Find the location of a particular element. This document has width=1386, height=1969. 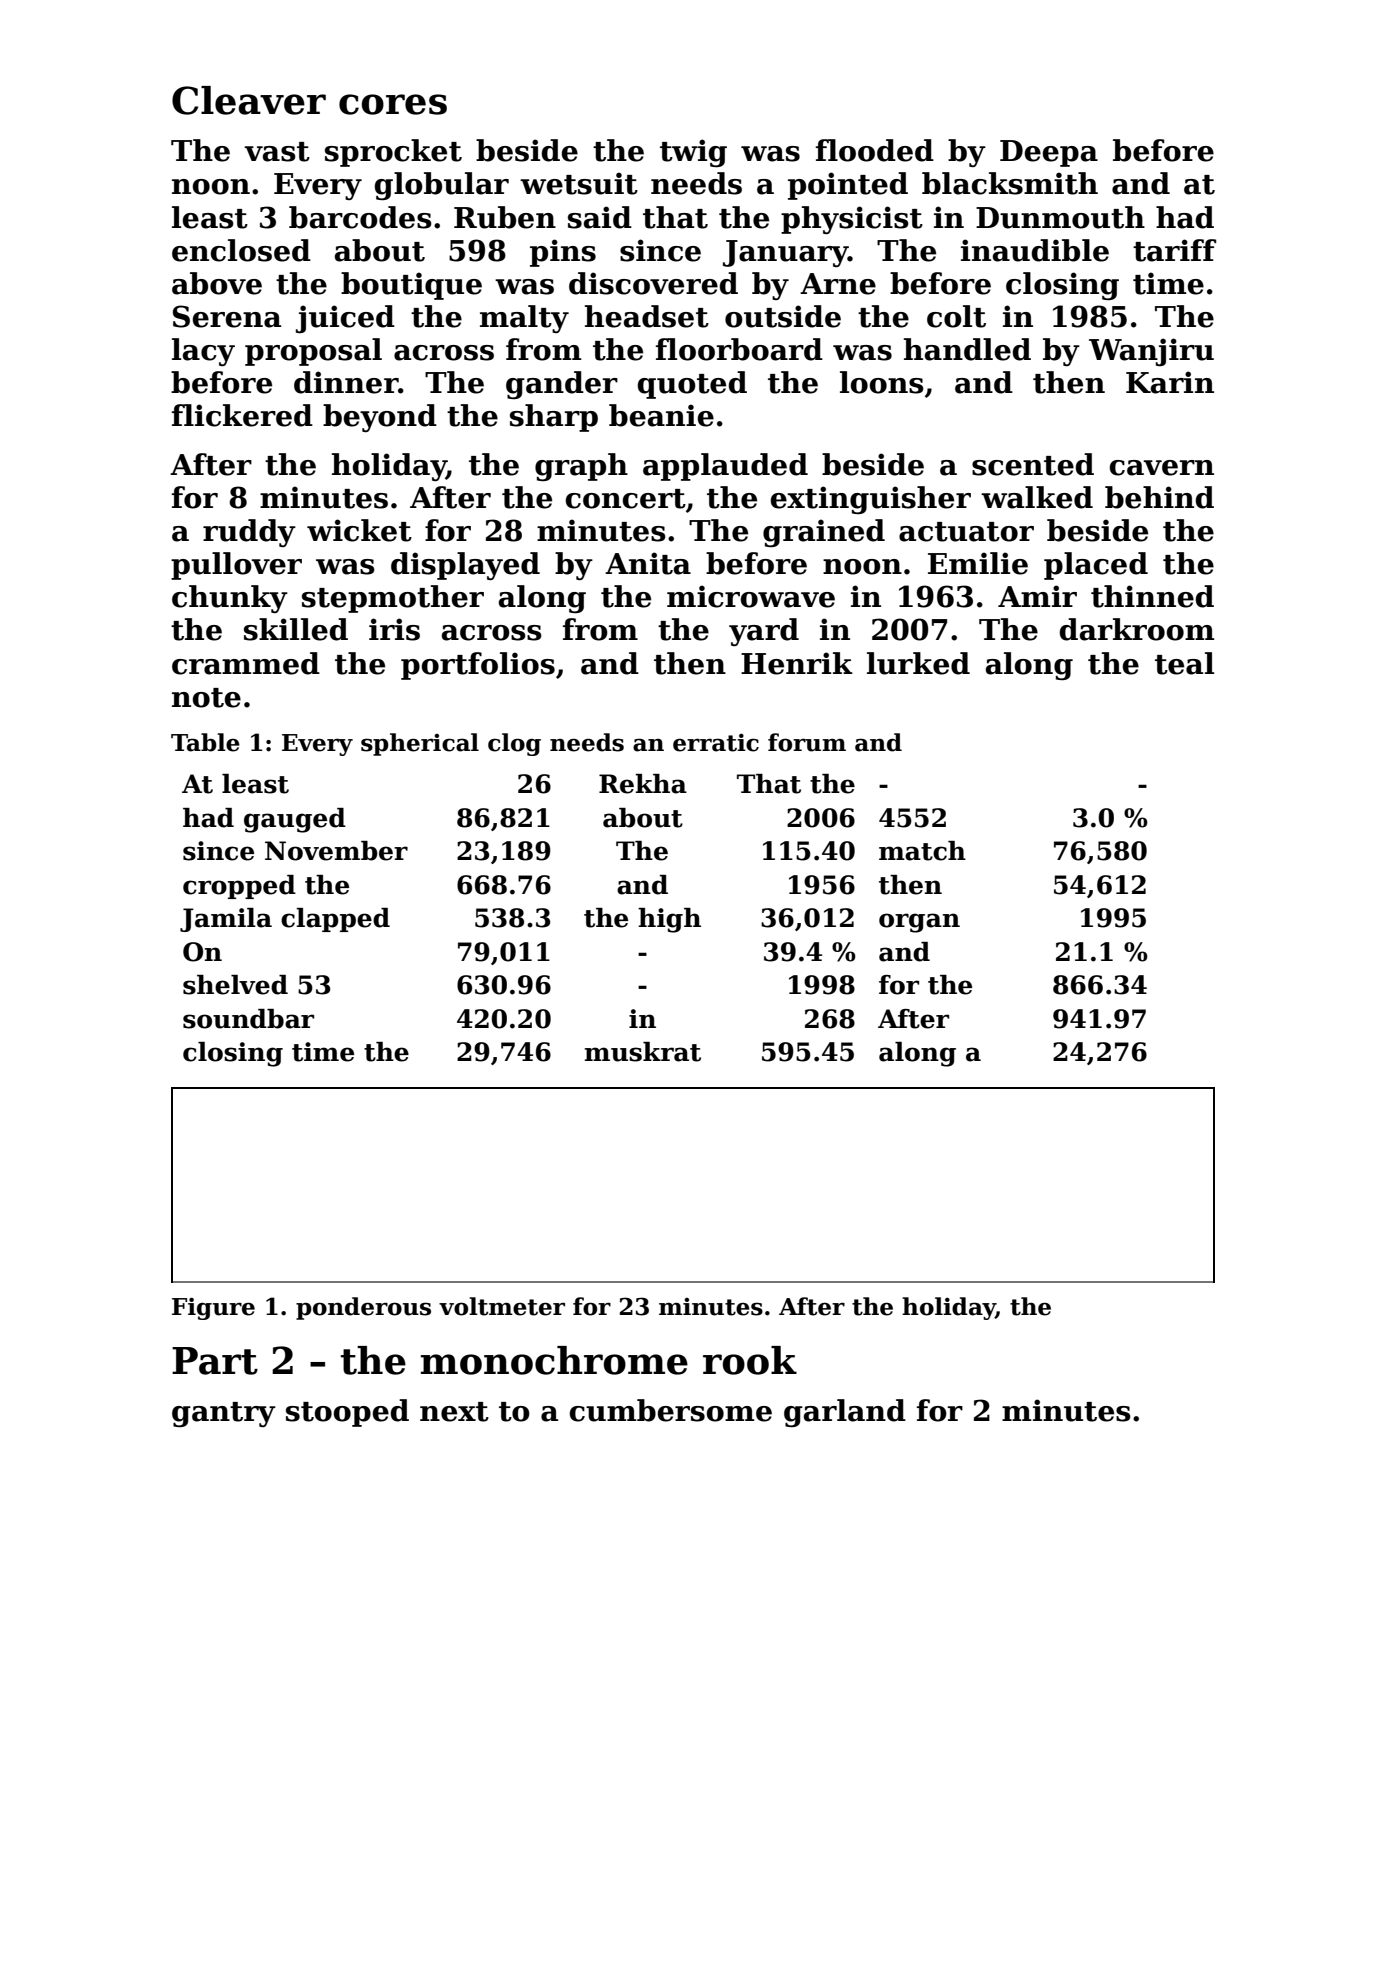

vast is located at coordinates (277, 152).
